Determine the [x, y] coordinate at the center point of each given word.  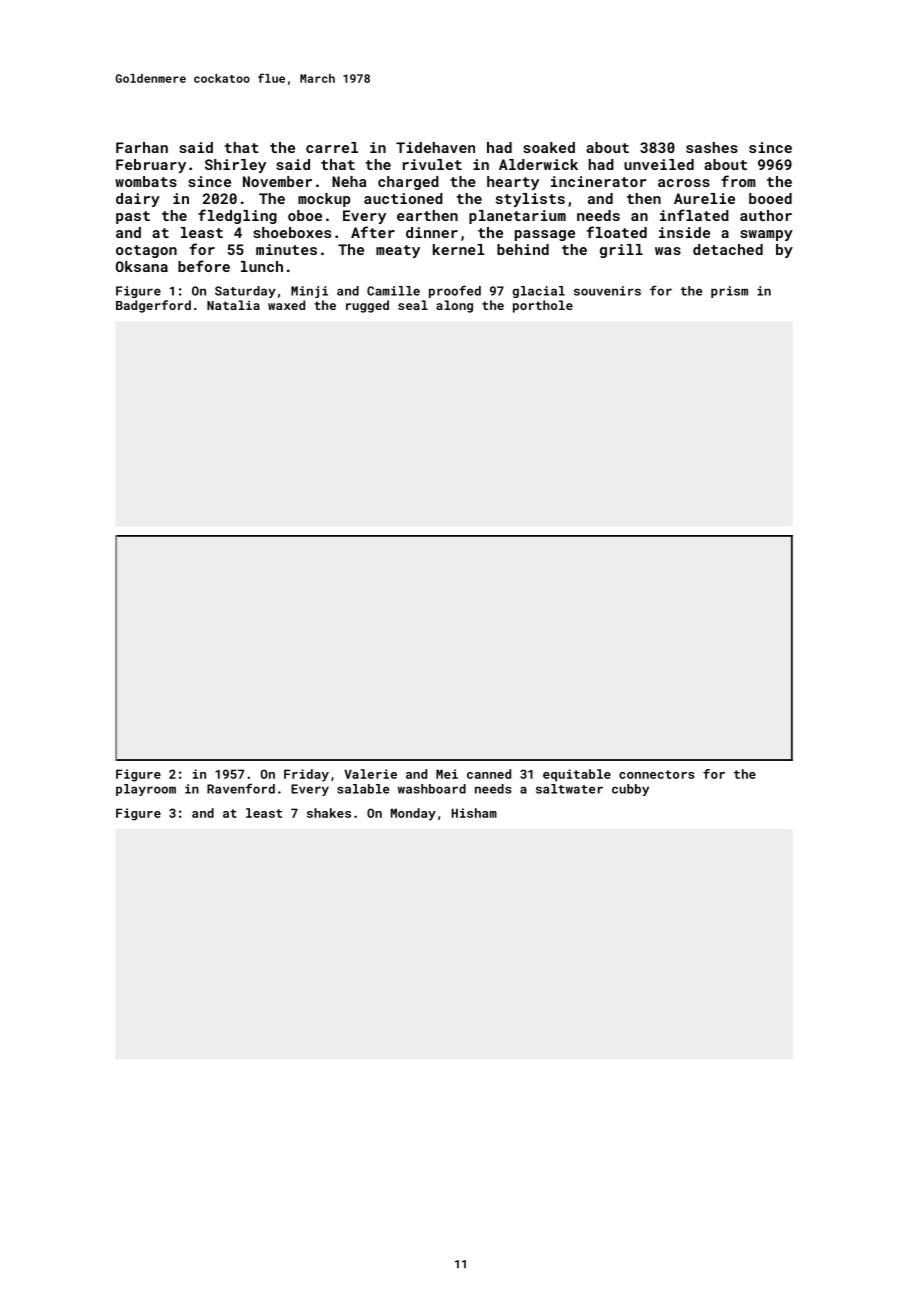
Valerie [370, 774]
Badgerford [153, 306]
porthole [543, 306]
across [684, 183]
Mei [447, 774]
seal [413, 305]
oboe [305, 215]
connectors [657, 774]
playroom [146, 790]
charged [408, 183]
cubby [630, 790]
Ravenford [241, 788]
